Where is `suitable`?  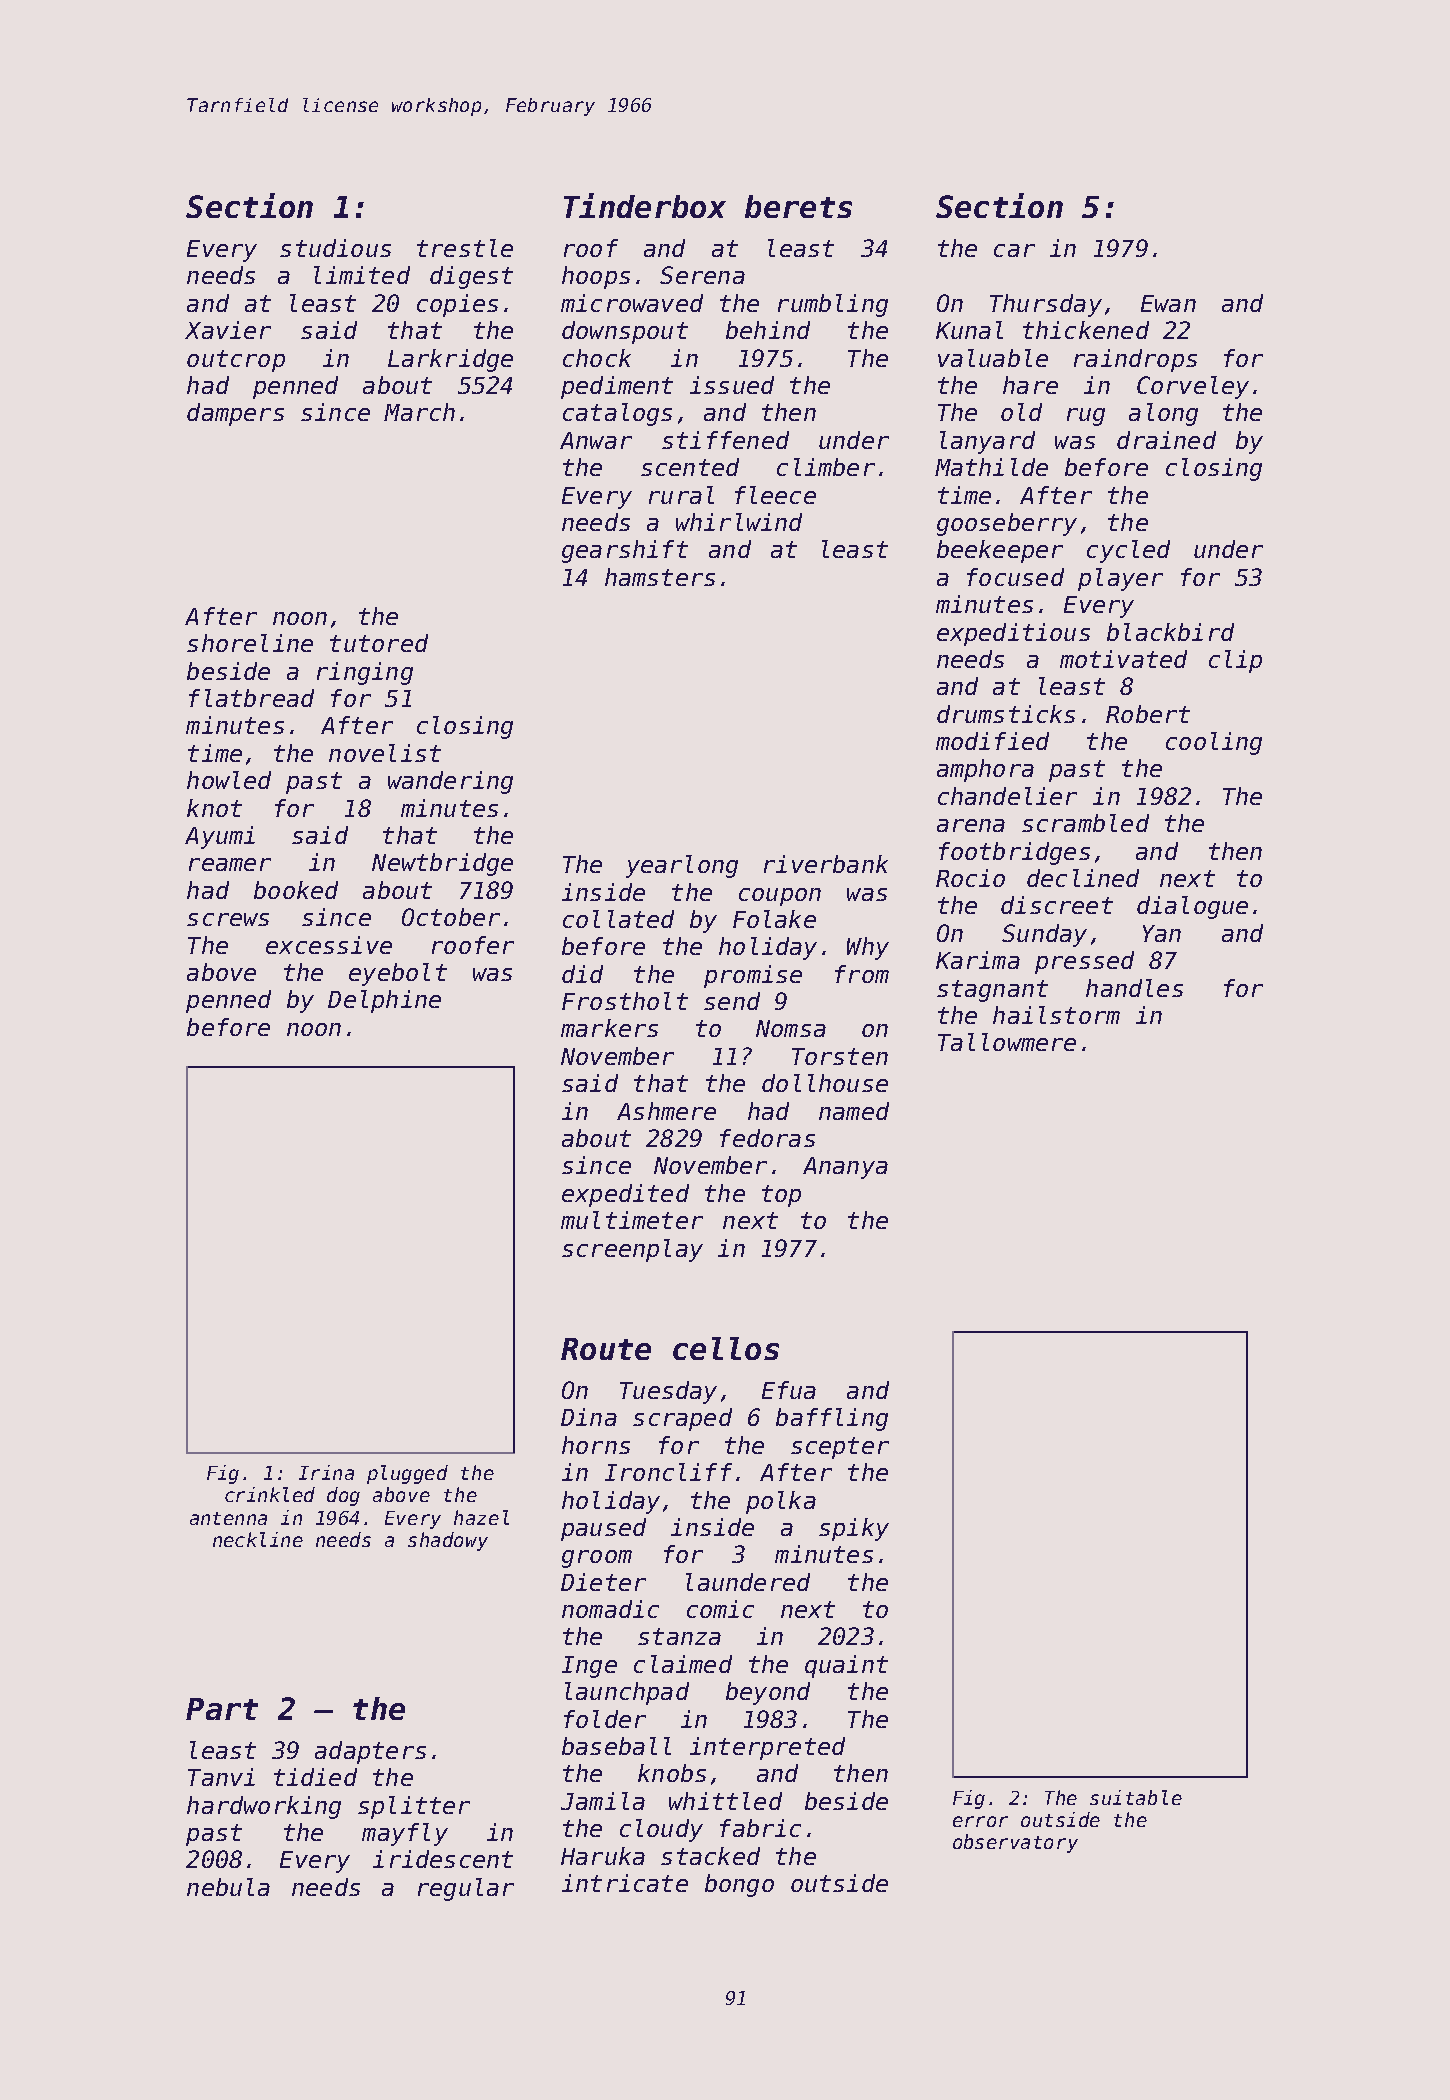
suitable is located at coordinates (1136, 1797).
